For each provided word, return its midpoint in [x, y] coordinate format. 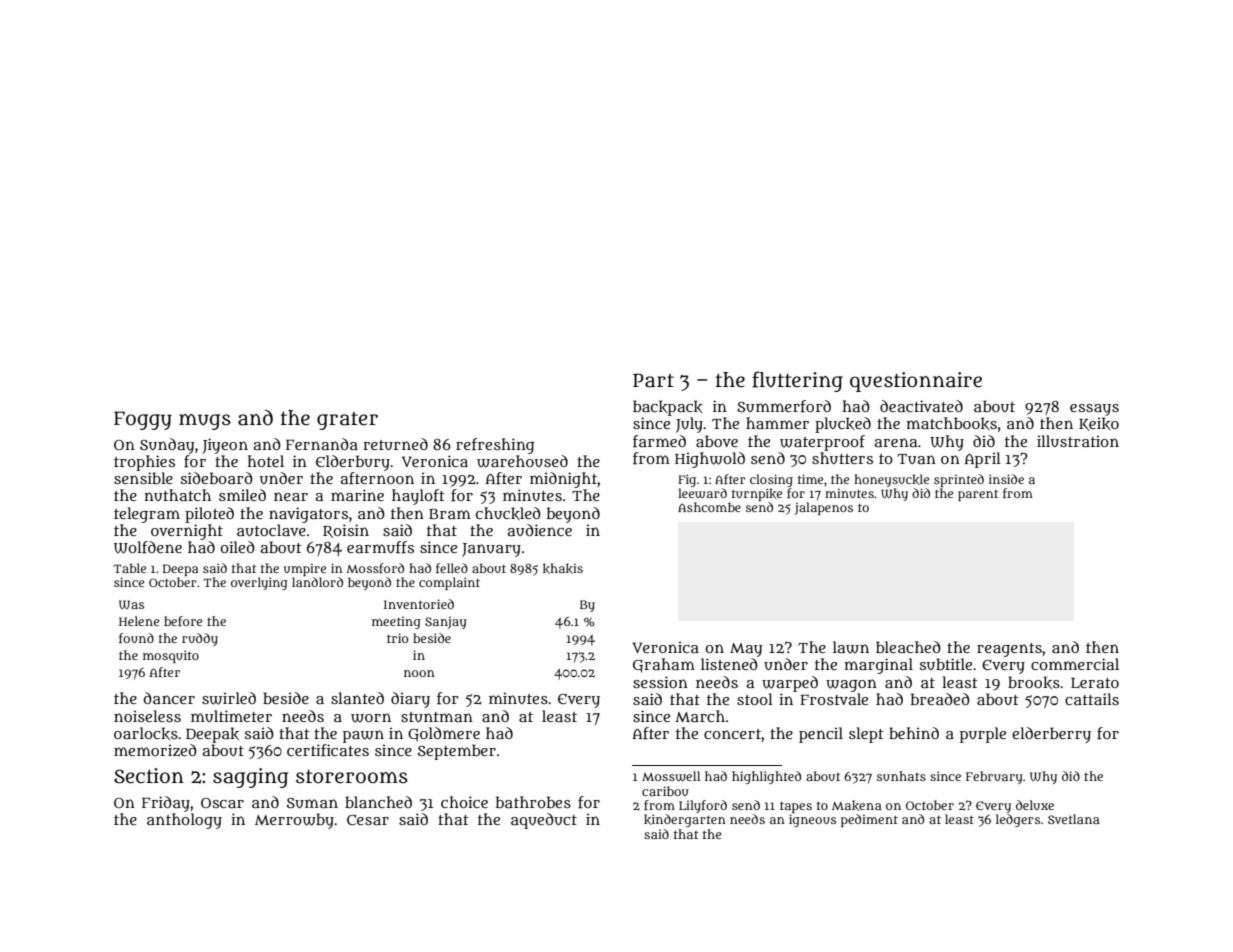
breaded [940, 699]
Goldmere [444, 734]
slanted [357, 698]
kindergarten [685, 820]
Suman [312, 803]
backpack [668, 408]
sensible [143, 478]
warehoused [522, 461]
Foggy [143, 420]
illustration [1078, 441]
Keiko [1099, 424]
